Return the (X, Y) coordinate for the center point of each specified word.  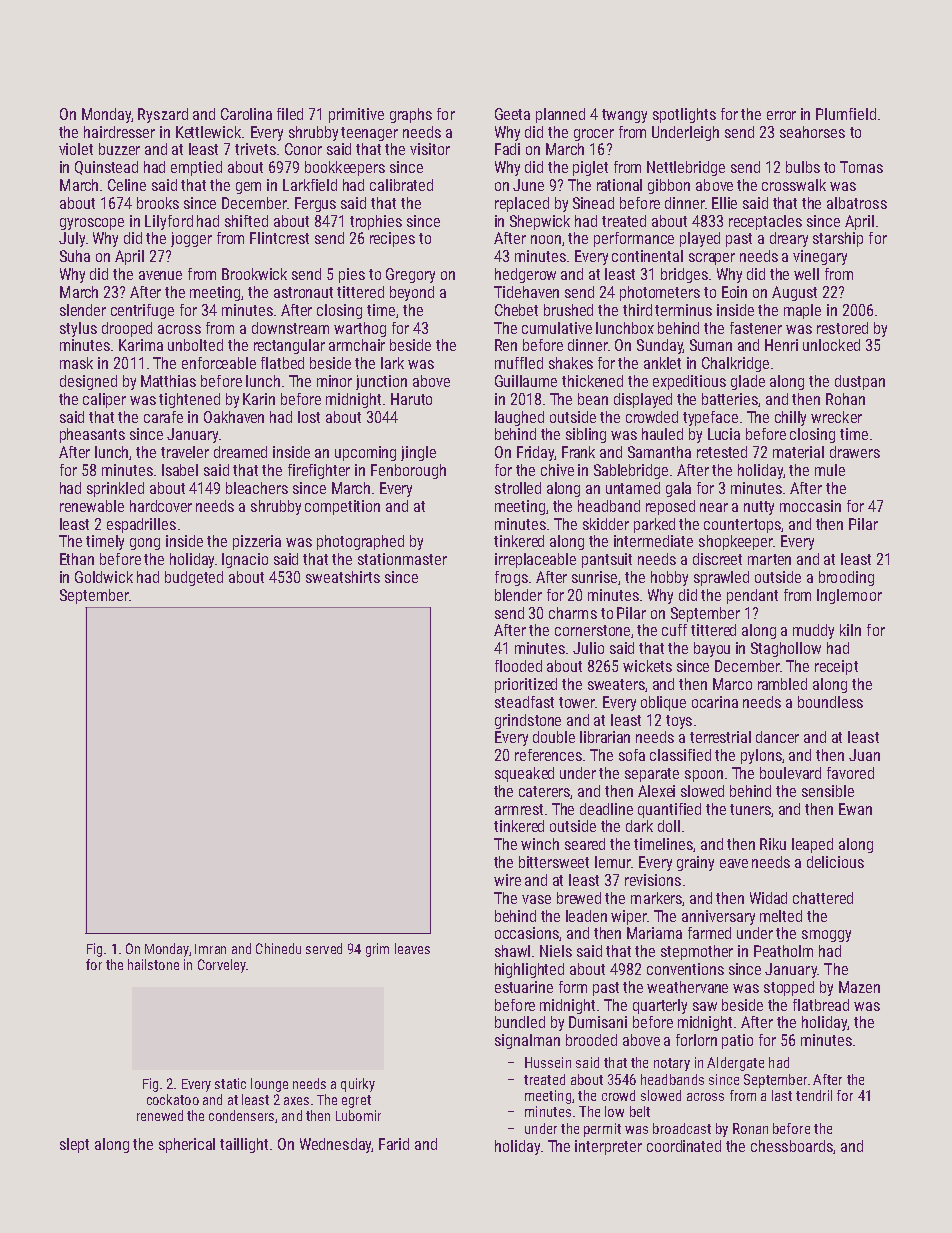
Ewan (855, 809)
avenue (160, 275)
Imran (210, 949)
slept (74, 1145)
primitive (356, 115)
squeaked (524, 774)
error (781, 115)
